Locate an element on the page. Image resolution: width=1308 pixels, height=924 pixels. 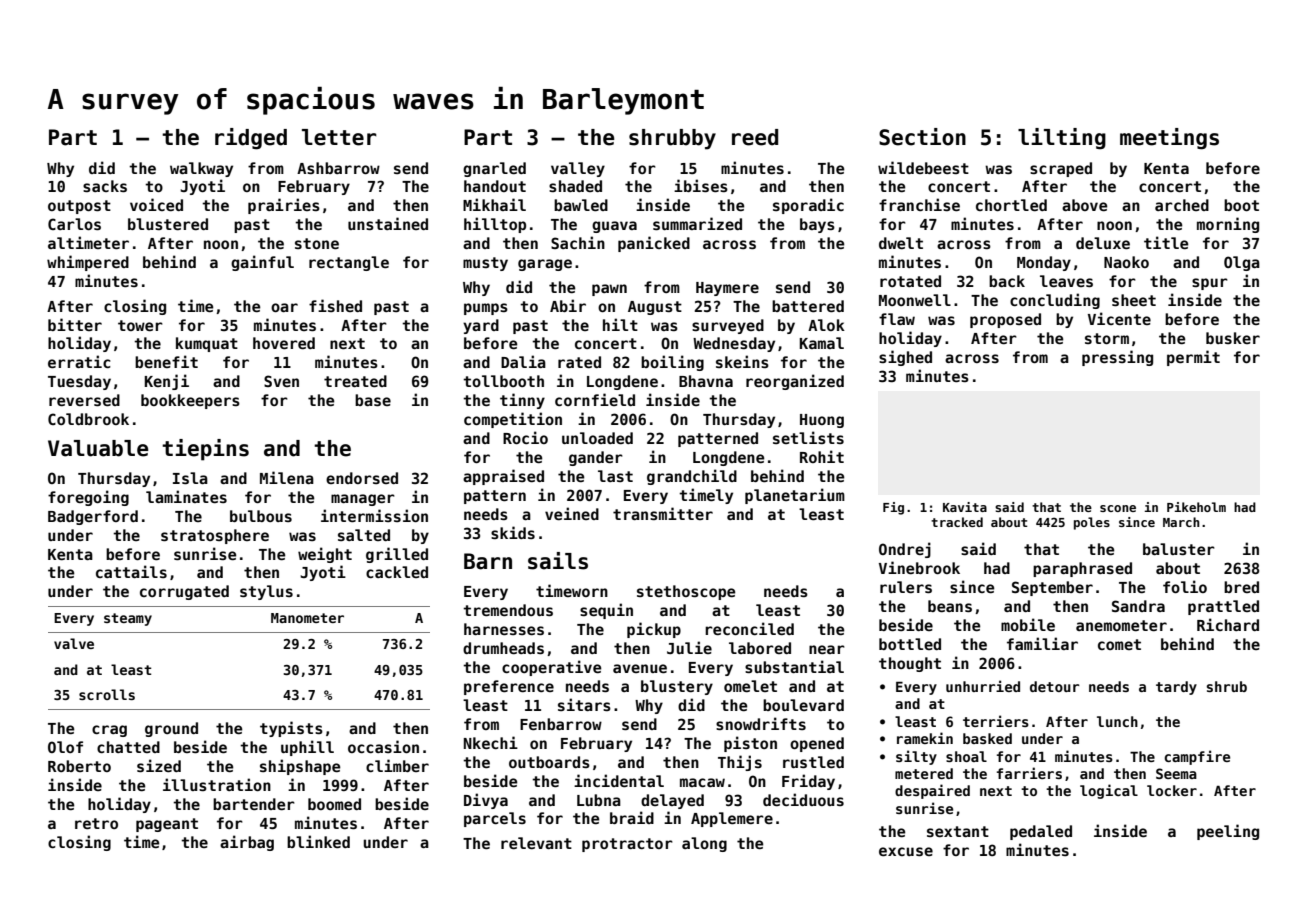
arched is located at coordinates (1182, 205).
